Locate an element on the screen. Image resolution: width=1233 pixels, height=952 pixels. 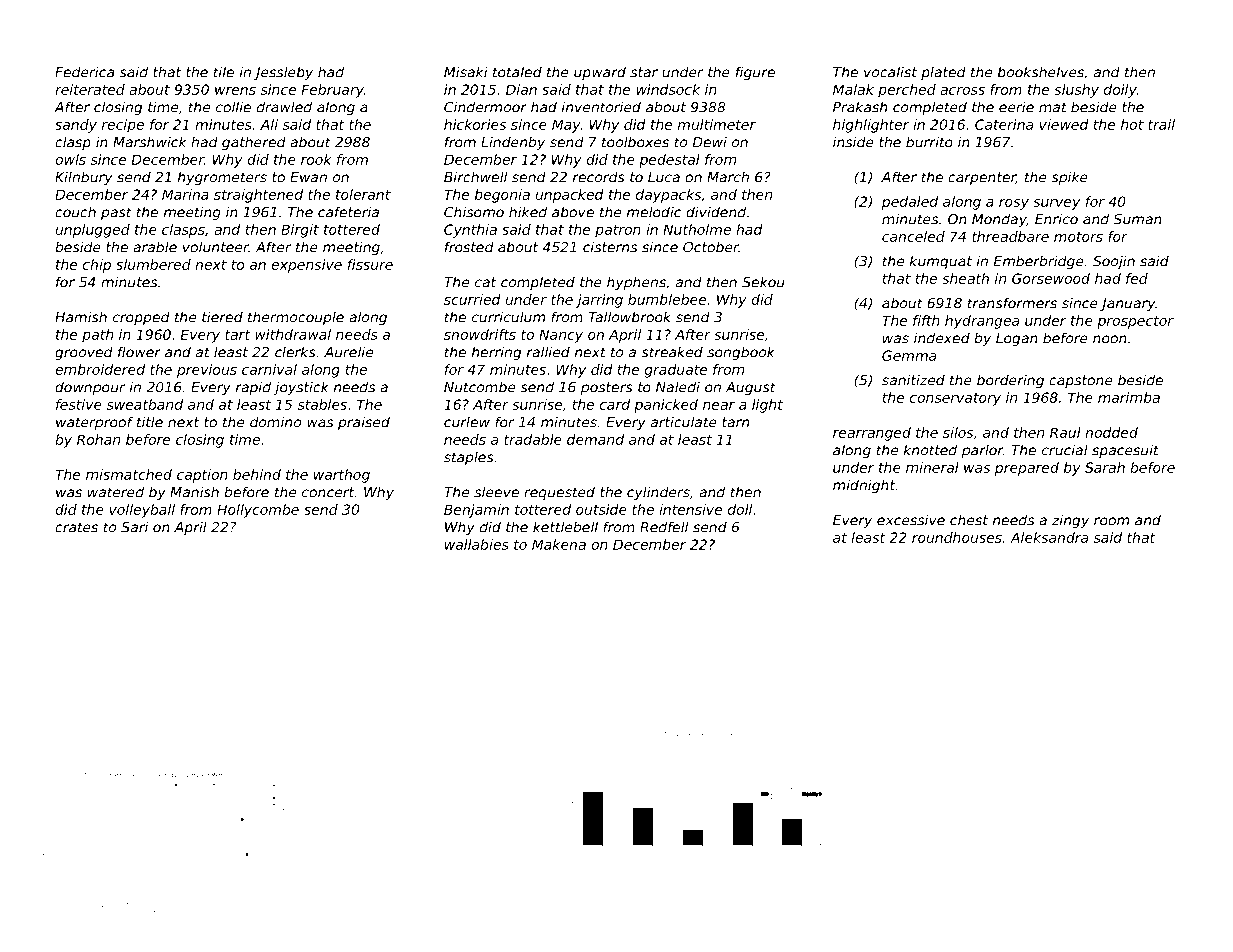
survey is located at coordinates (1056, 204).
